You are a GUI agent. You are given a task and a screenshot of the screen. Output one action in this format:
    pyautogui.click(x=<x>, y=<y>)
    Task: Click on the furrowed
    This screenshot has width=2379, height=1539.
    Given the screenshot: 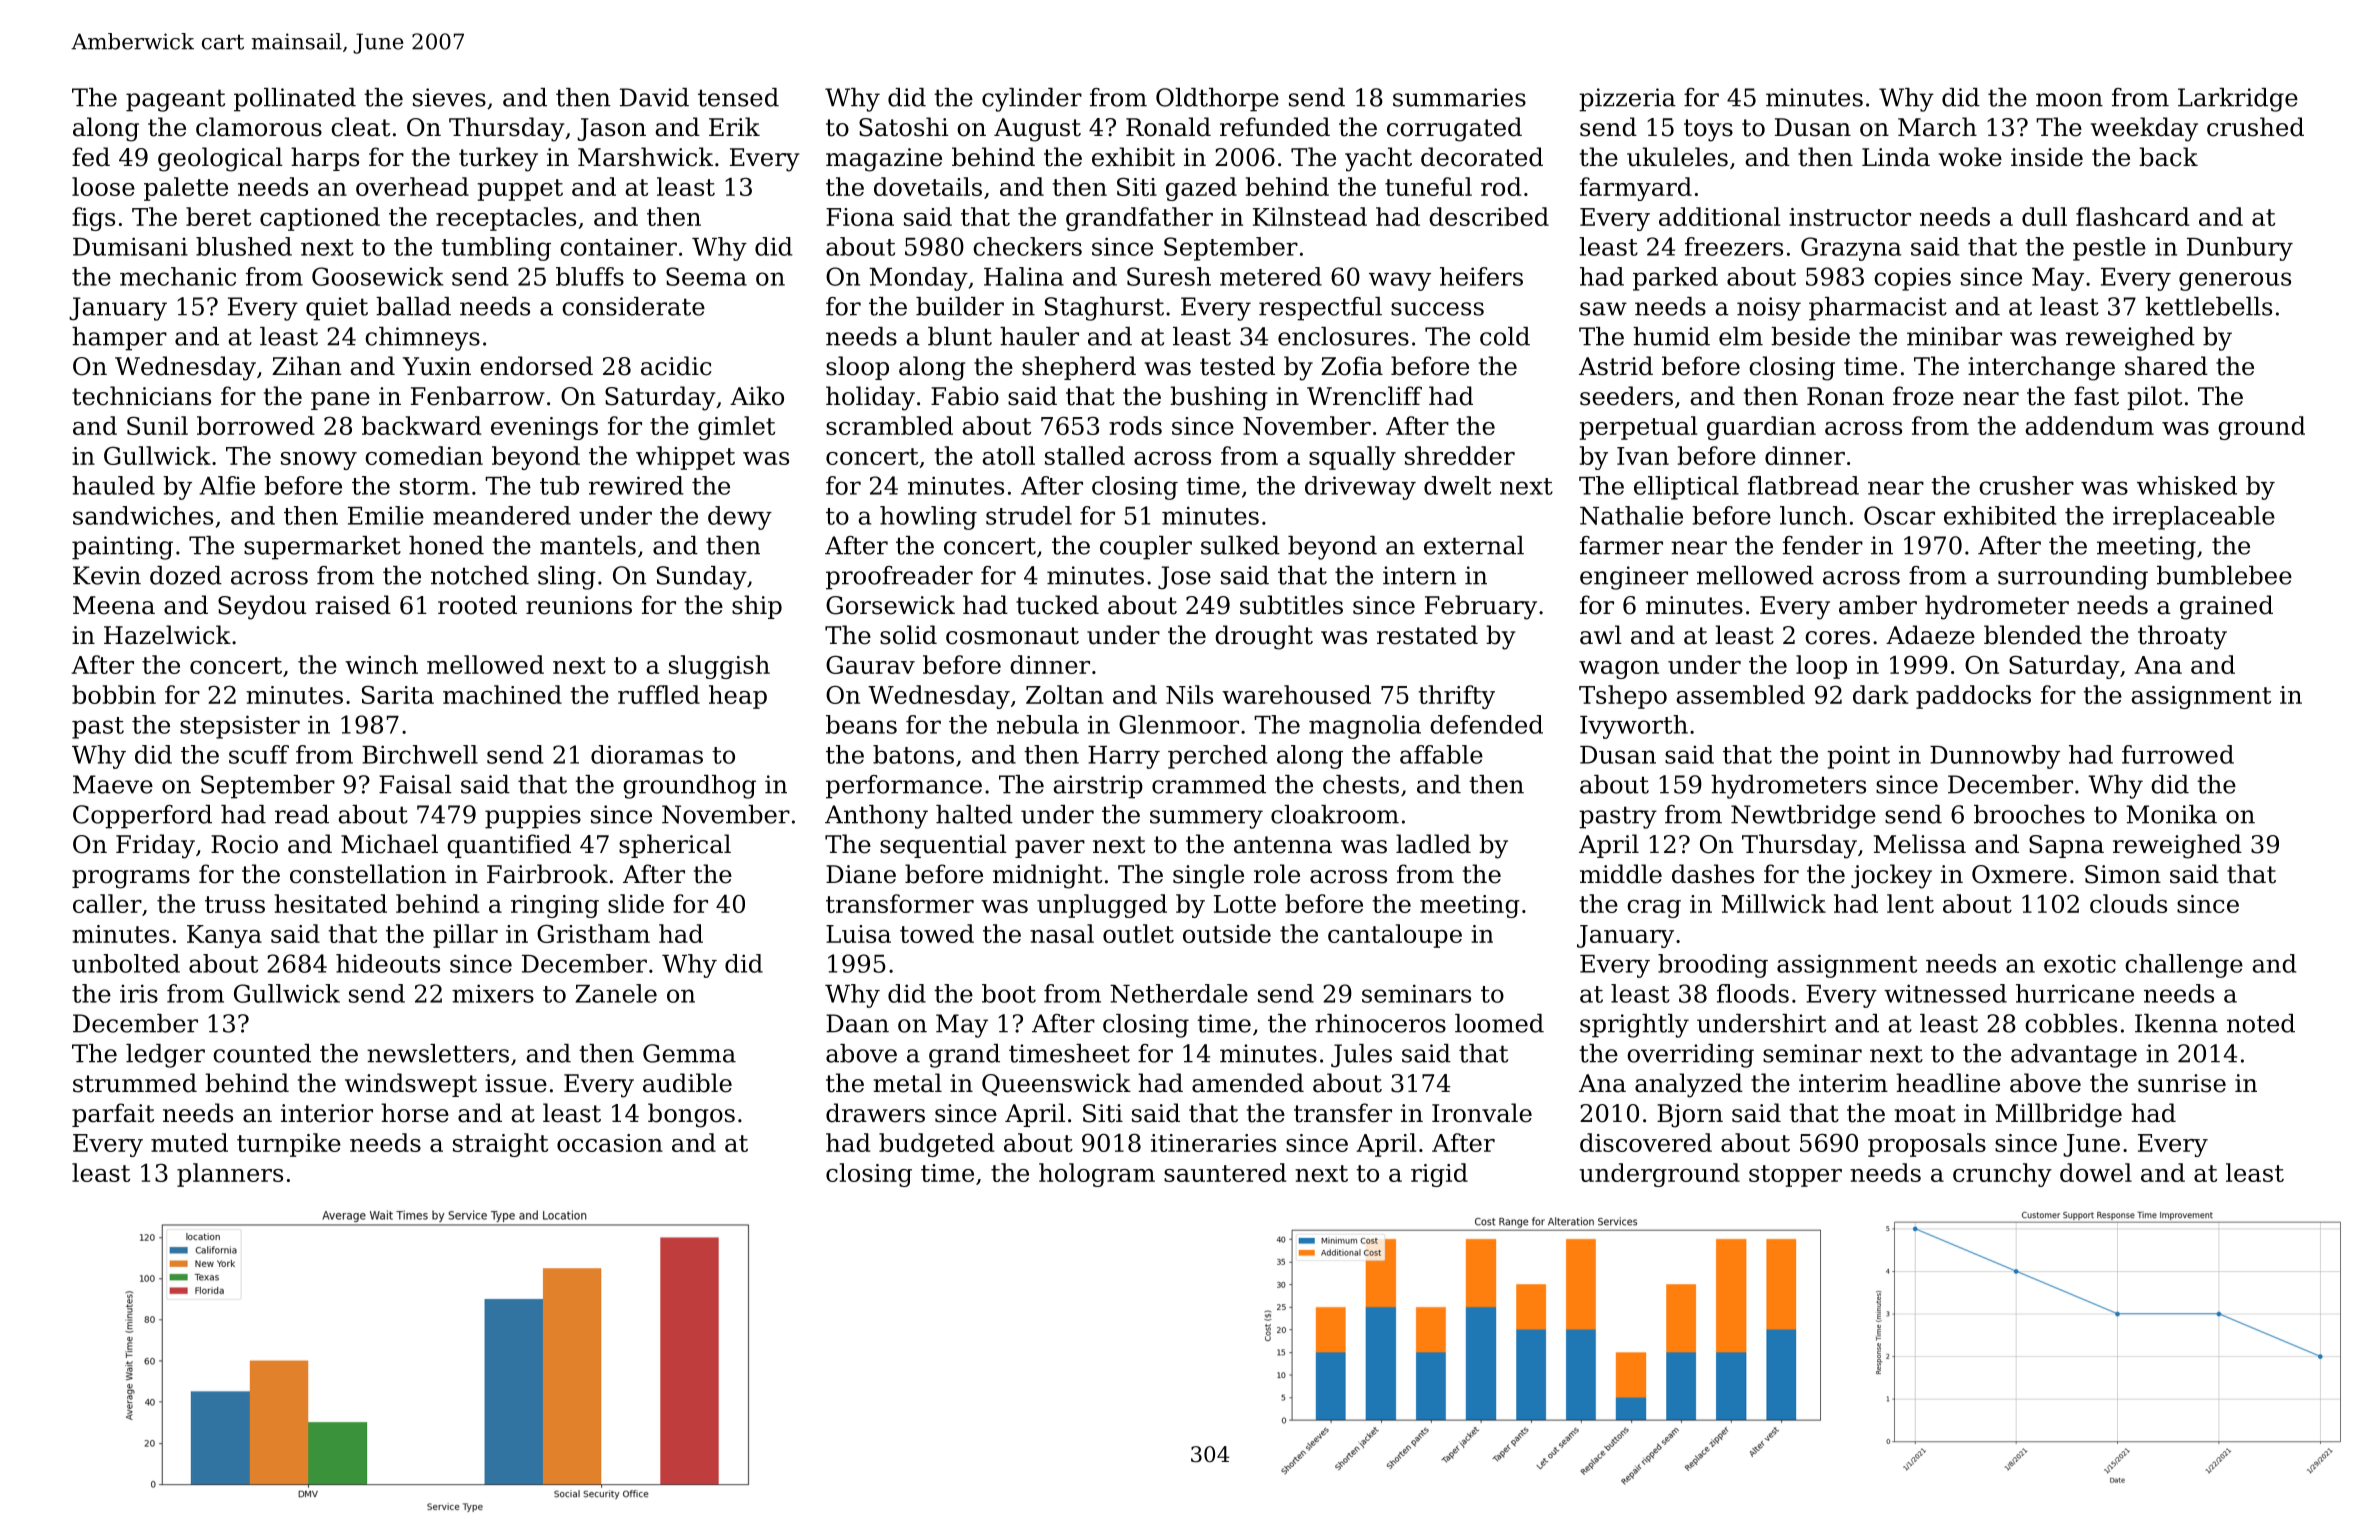 What is the action you would take?
    pyautogui.click(x=2178, y=754)
